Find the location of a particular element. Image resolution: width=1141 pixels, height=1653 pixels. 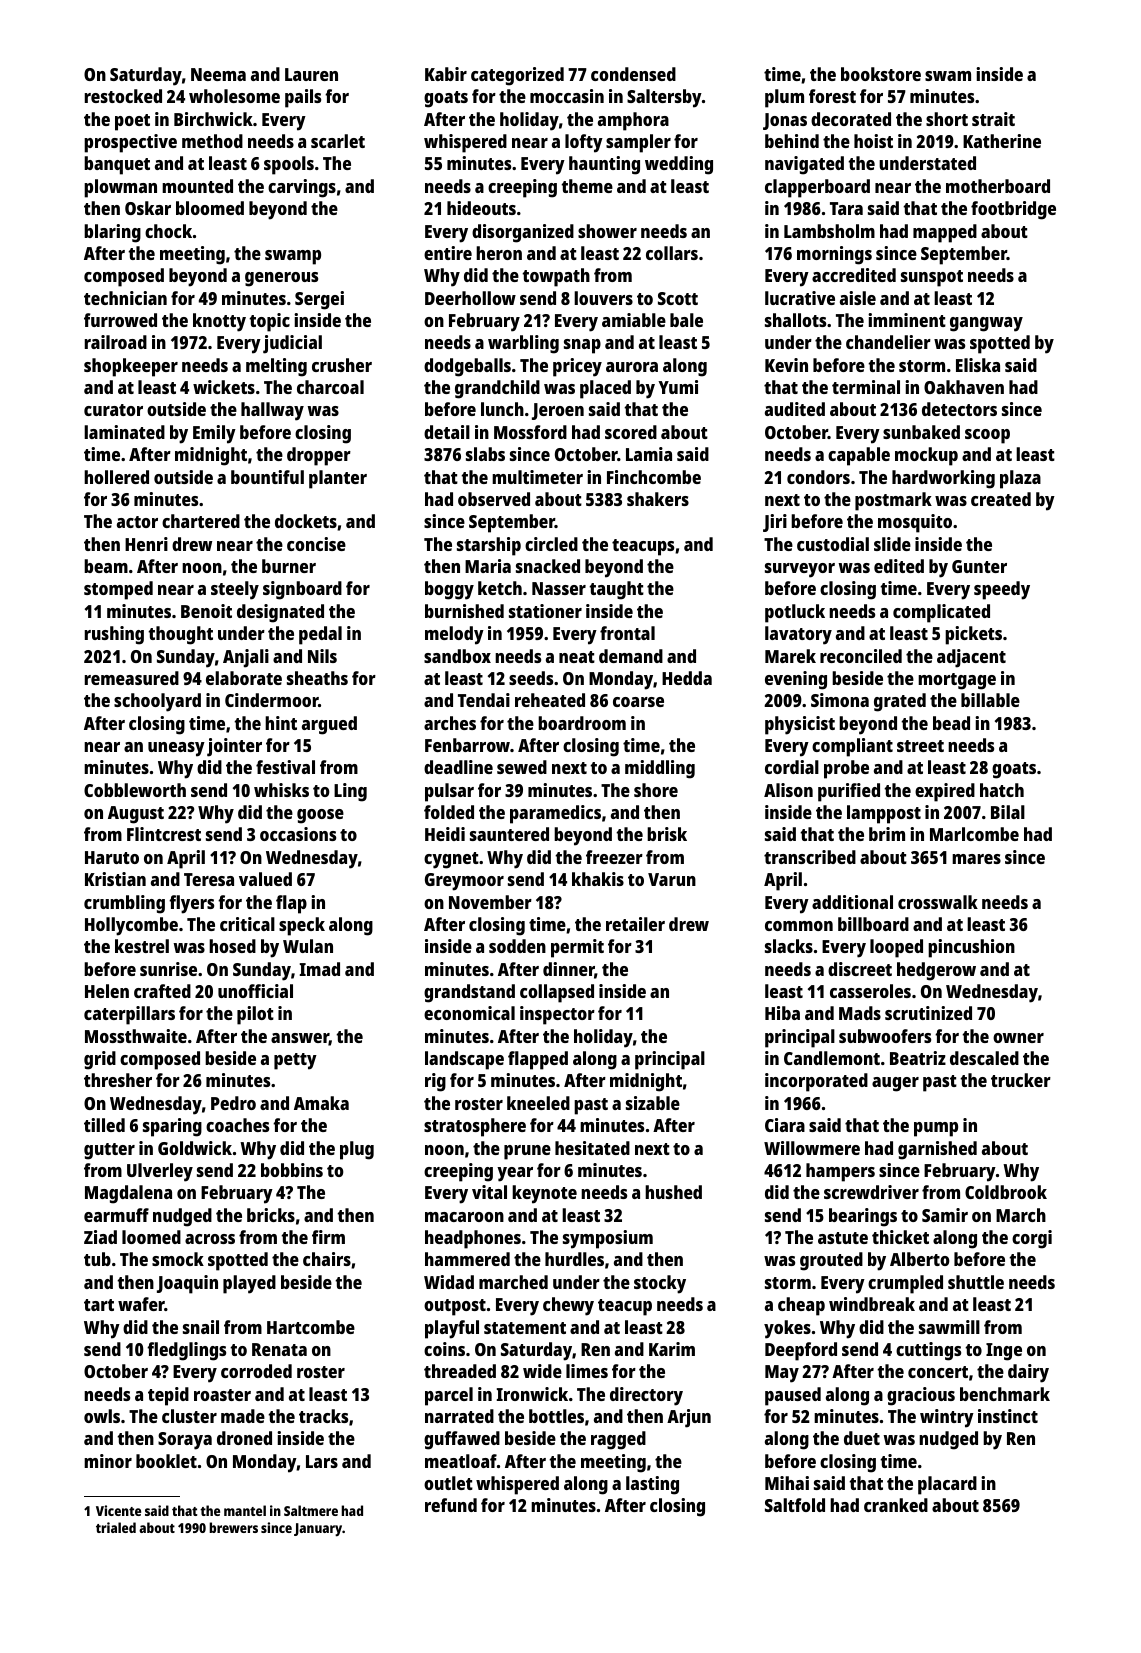

duet is located at coordinates (862, 1438).
